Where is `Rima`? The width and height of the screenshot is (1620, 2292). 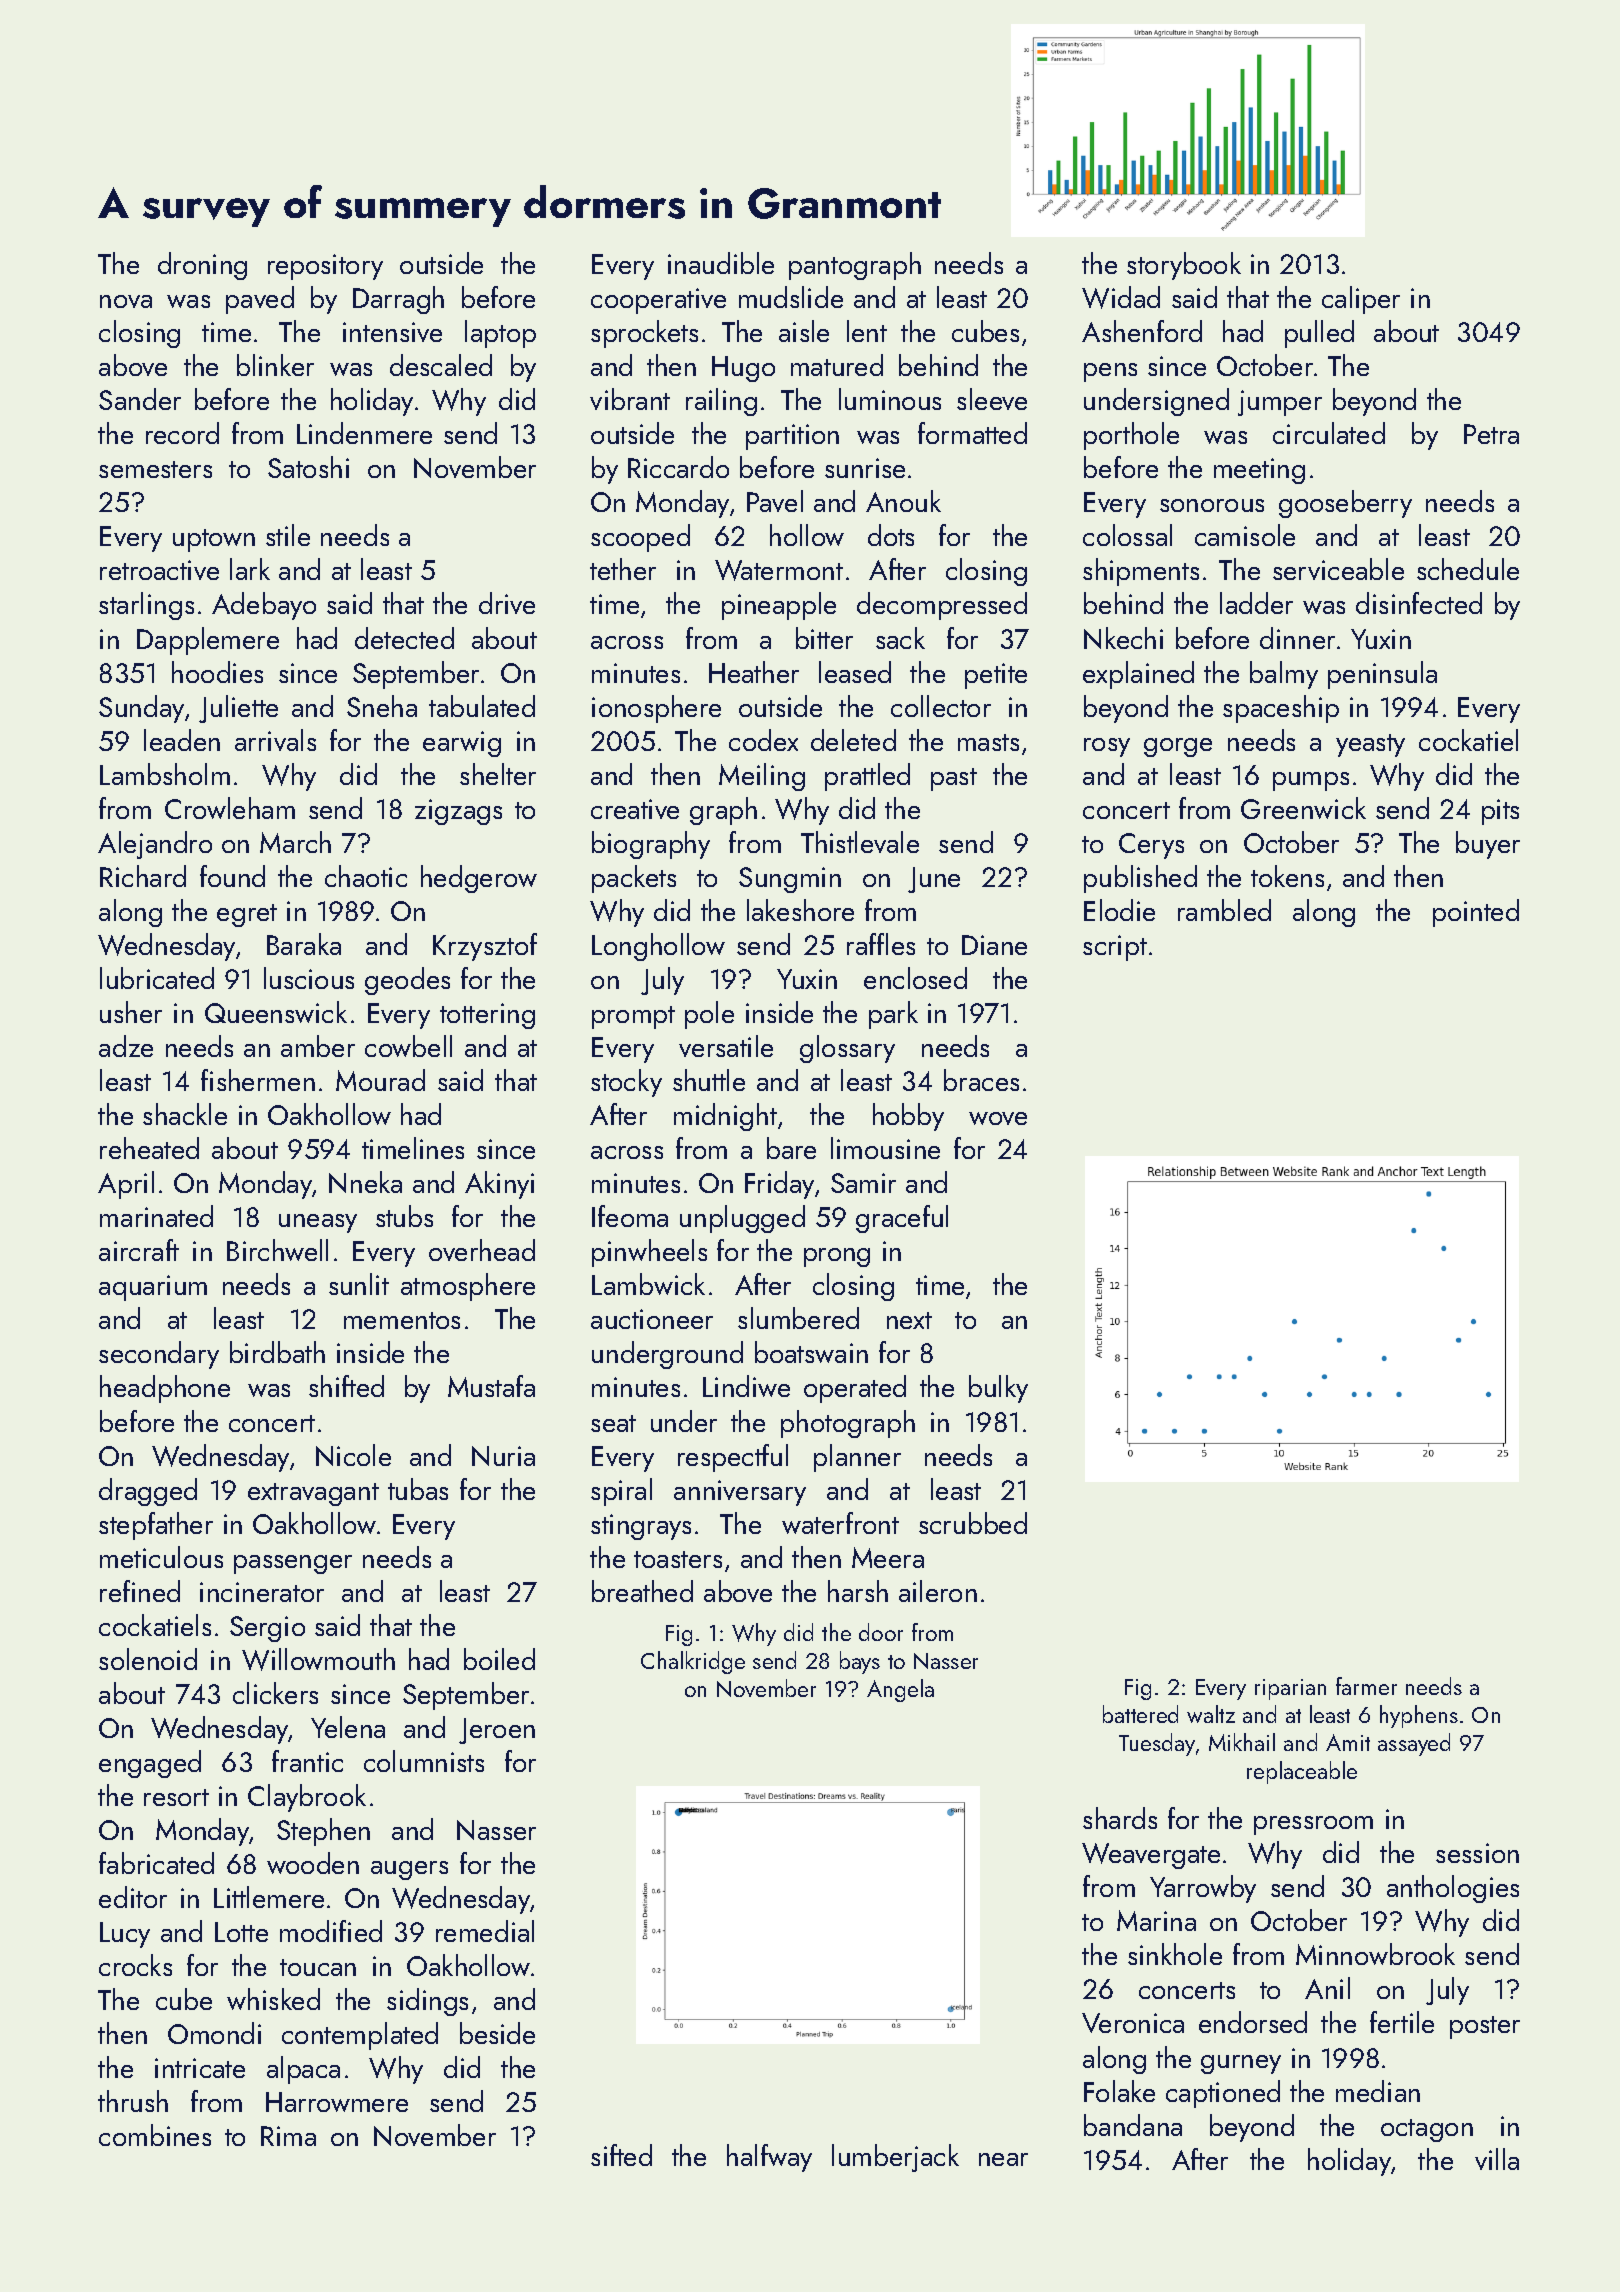
Rima is located at coordinates (288, 2136).
